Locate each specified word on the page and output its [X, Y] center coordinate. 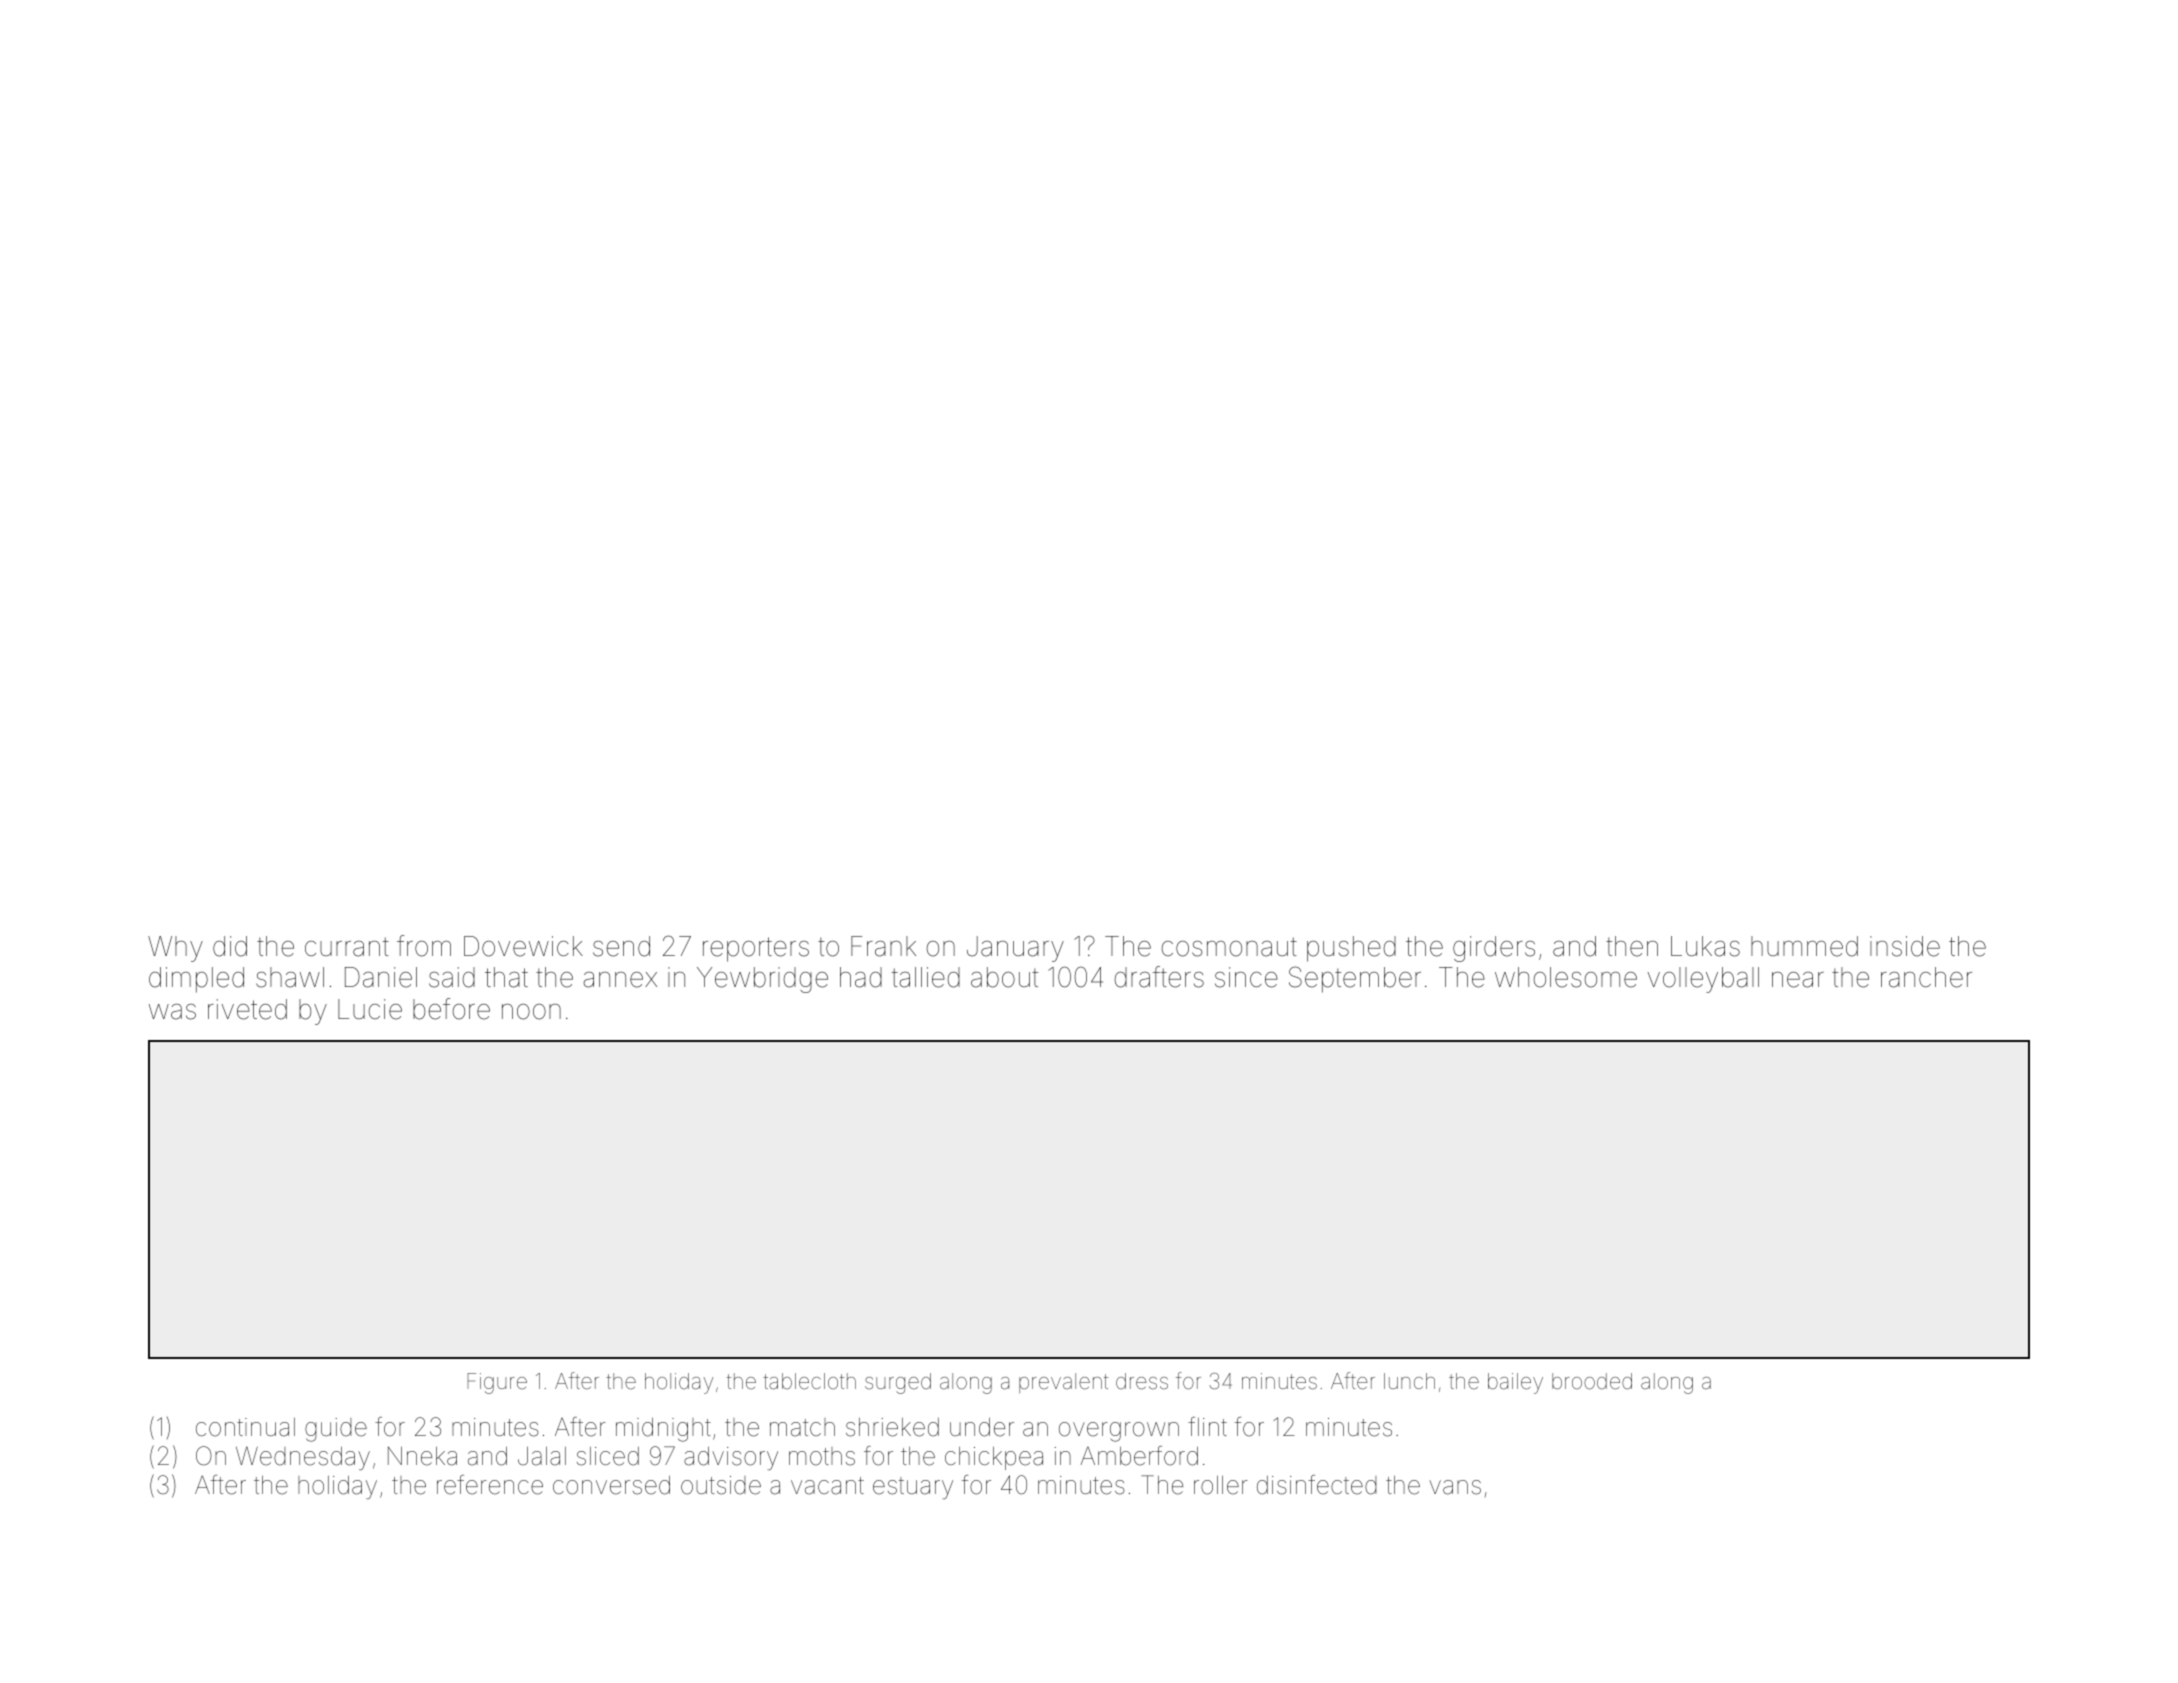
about [1004, 977]
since [1246, 977]
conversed [611, 1485]
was [172, 1012]
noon [531, 1012]
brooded [1592, 1381]
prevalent [1063, 1383]
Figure [497, 1383]
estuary [913, 1488]
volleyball [1703, 980]
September [1355, 979]
